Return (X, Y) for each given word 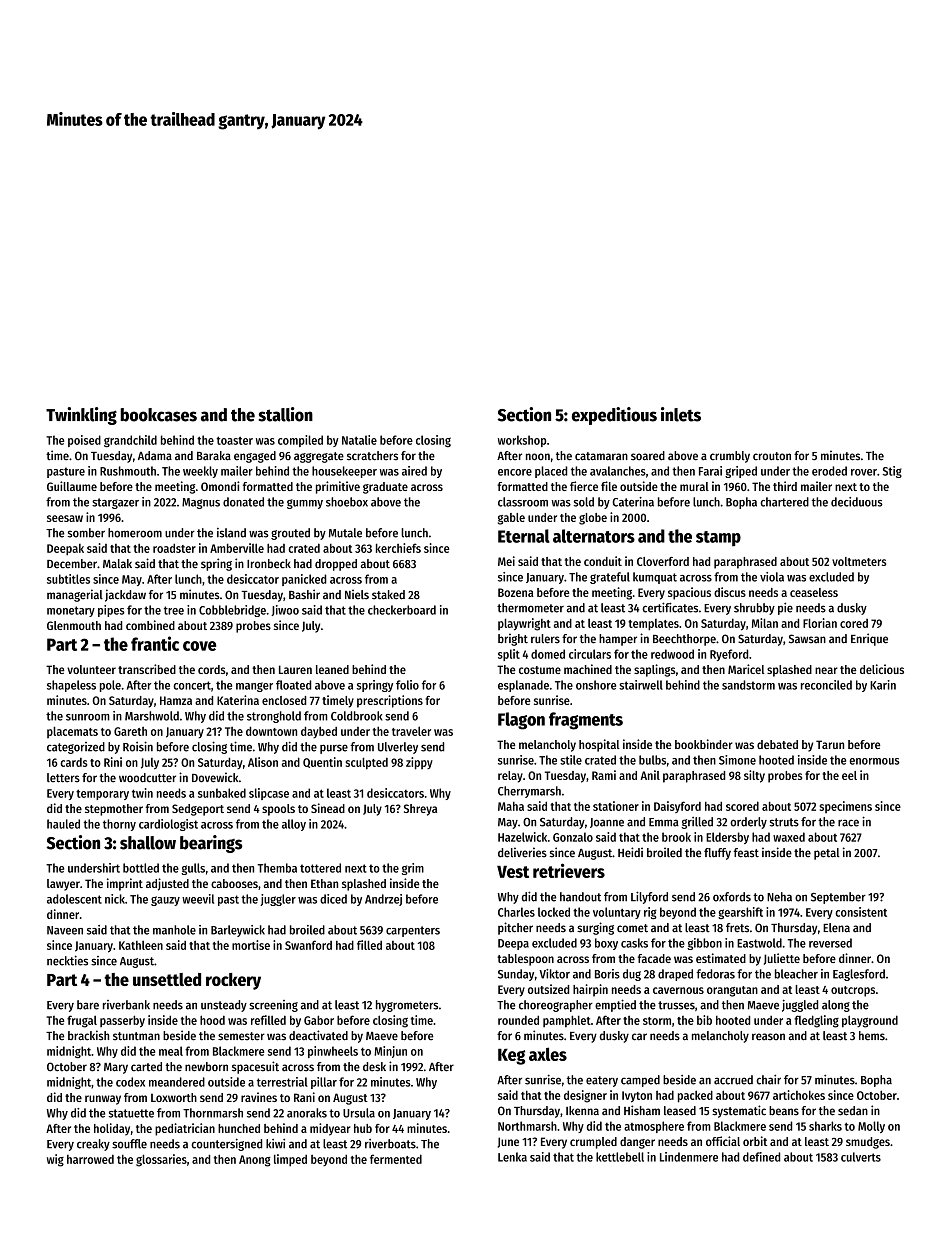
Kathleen (141, 945)
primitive (338, 487)
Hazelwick (522, 837)
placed (551, 472)
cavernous (678, 990)
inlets (681, 414)
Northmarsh (527, 1126)
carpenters (413, 931)
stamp (718, 538)
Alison (263, 762)
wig (55, 1160)
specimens (846, 807)
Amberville (237, 548)
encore (515, 472)
